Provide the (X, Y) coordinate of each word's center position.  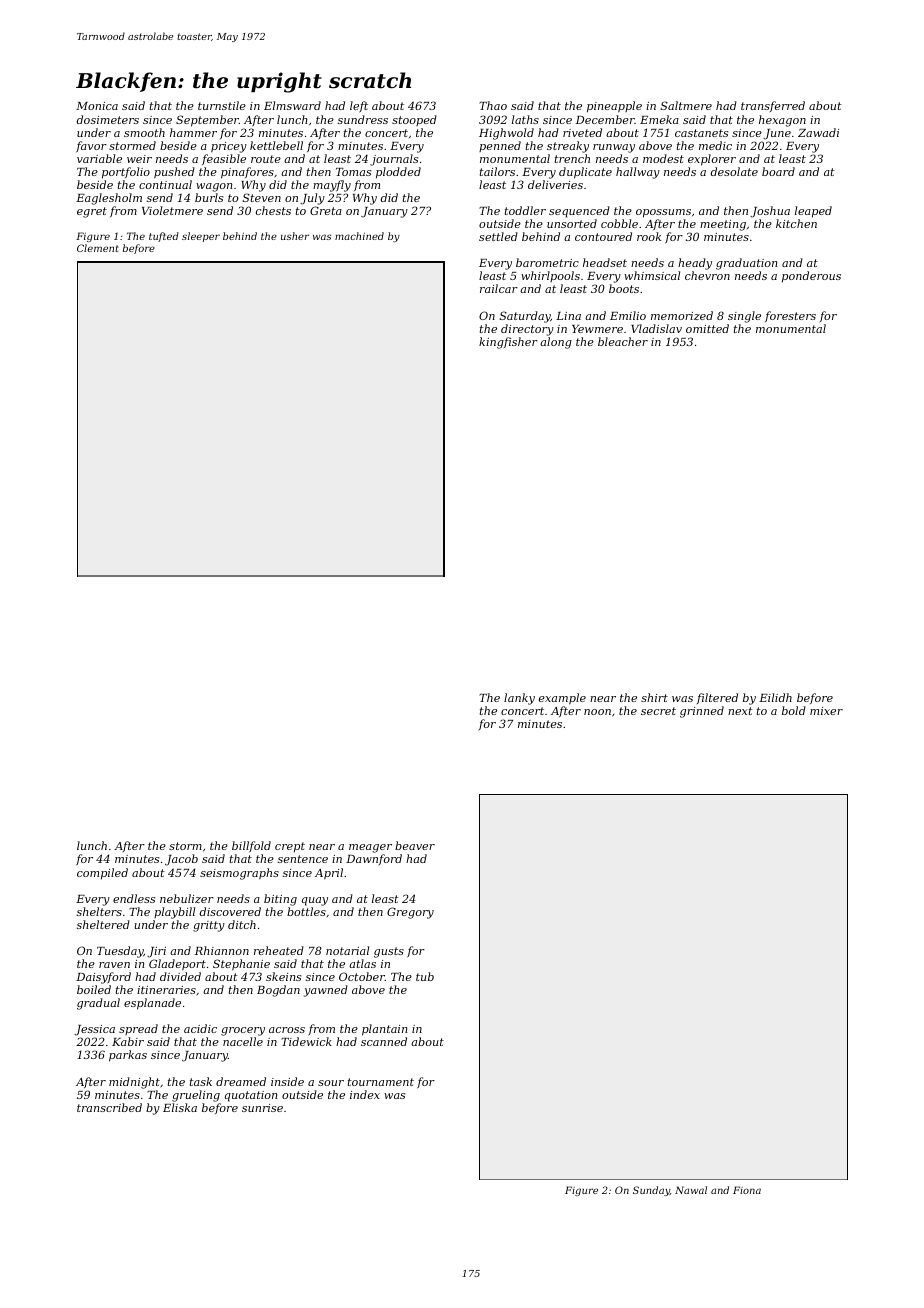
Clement (98, 248)
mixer (826, 711)
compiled (102, 874)
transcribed (109, 1107)
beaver (415, 845)
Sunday (651, 1191)
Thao (493, 105)
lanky (519, 699)
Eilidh (775, 697)
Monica (97, 106)
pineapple (614, 107)
